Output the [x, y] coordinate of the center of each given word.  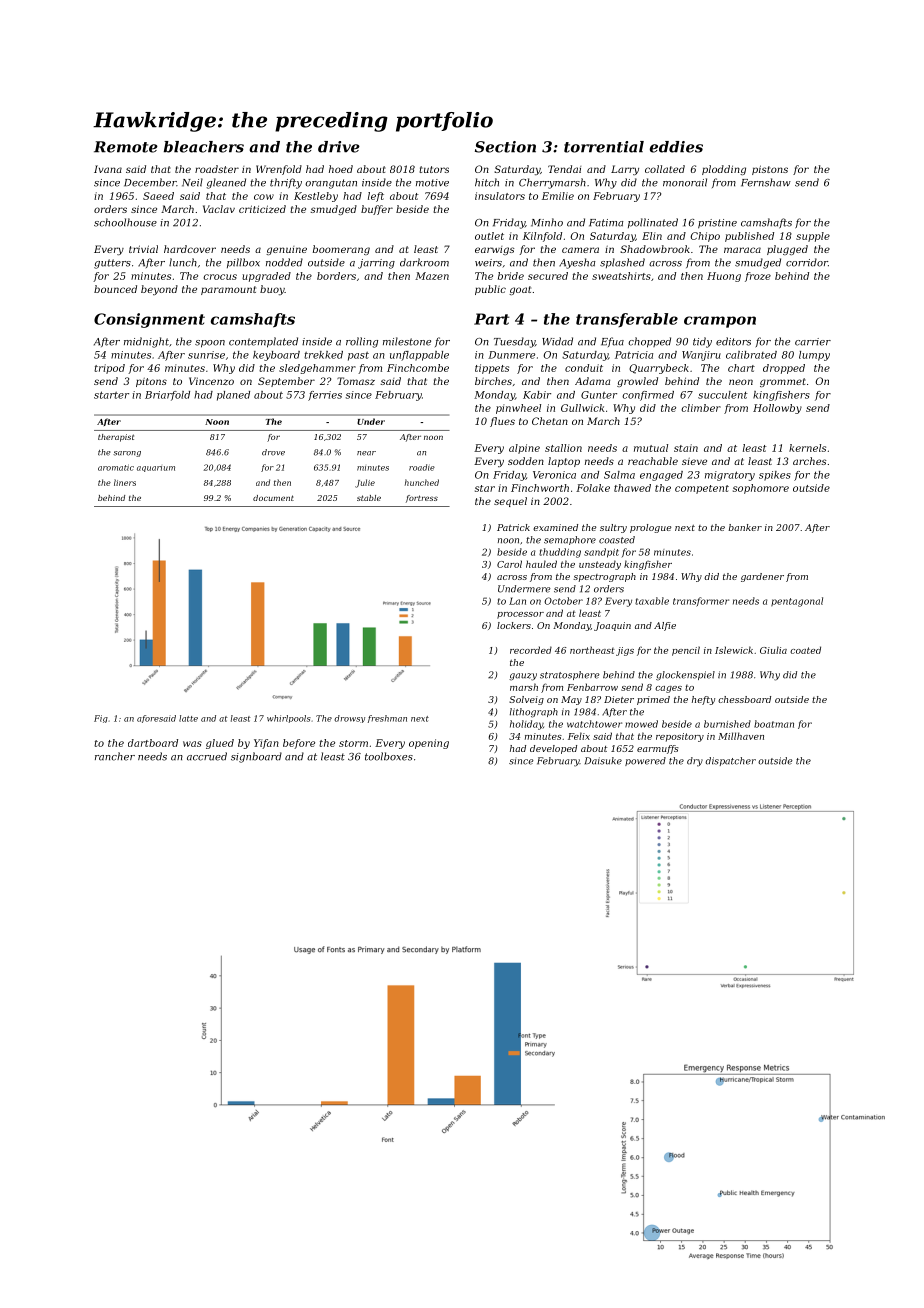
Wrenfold [279, 170]
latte [188, 718]
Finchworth [540, 488]
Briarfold [167, 396]
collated [665, 169]
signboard [256, 757]
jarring [376, 264]
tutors [434, 169]
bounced [115, 289]
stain [686, 448]
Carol [509, 564]
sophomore [761, 489]
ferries [325, 396]
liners [125, 482]
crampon [720, 322]
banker [745, 527]
